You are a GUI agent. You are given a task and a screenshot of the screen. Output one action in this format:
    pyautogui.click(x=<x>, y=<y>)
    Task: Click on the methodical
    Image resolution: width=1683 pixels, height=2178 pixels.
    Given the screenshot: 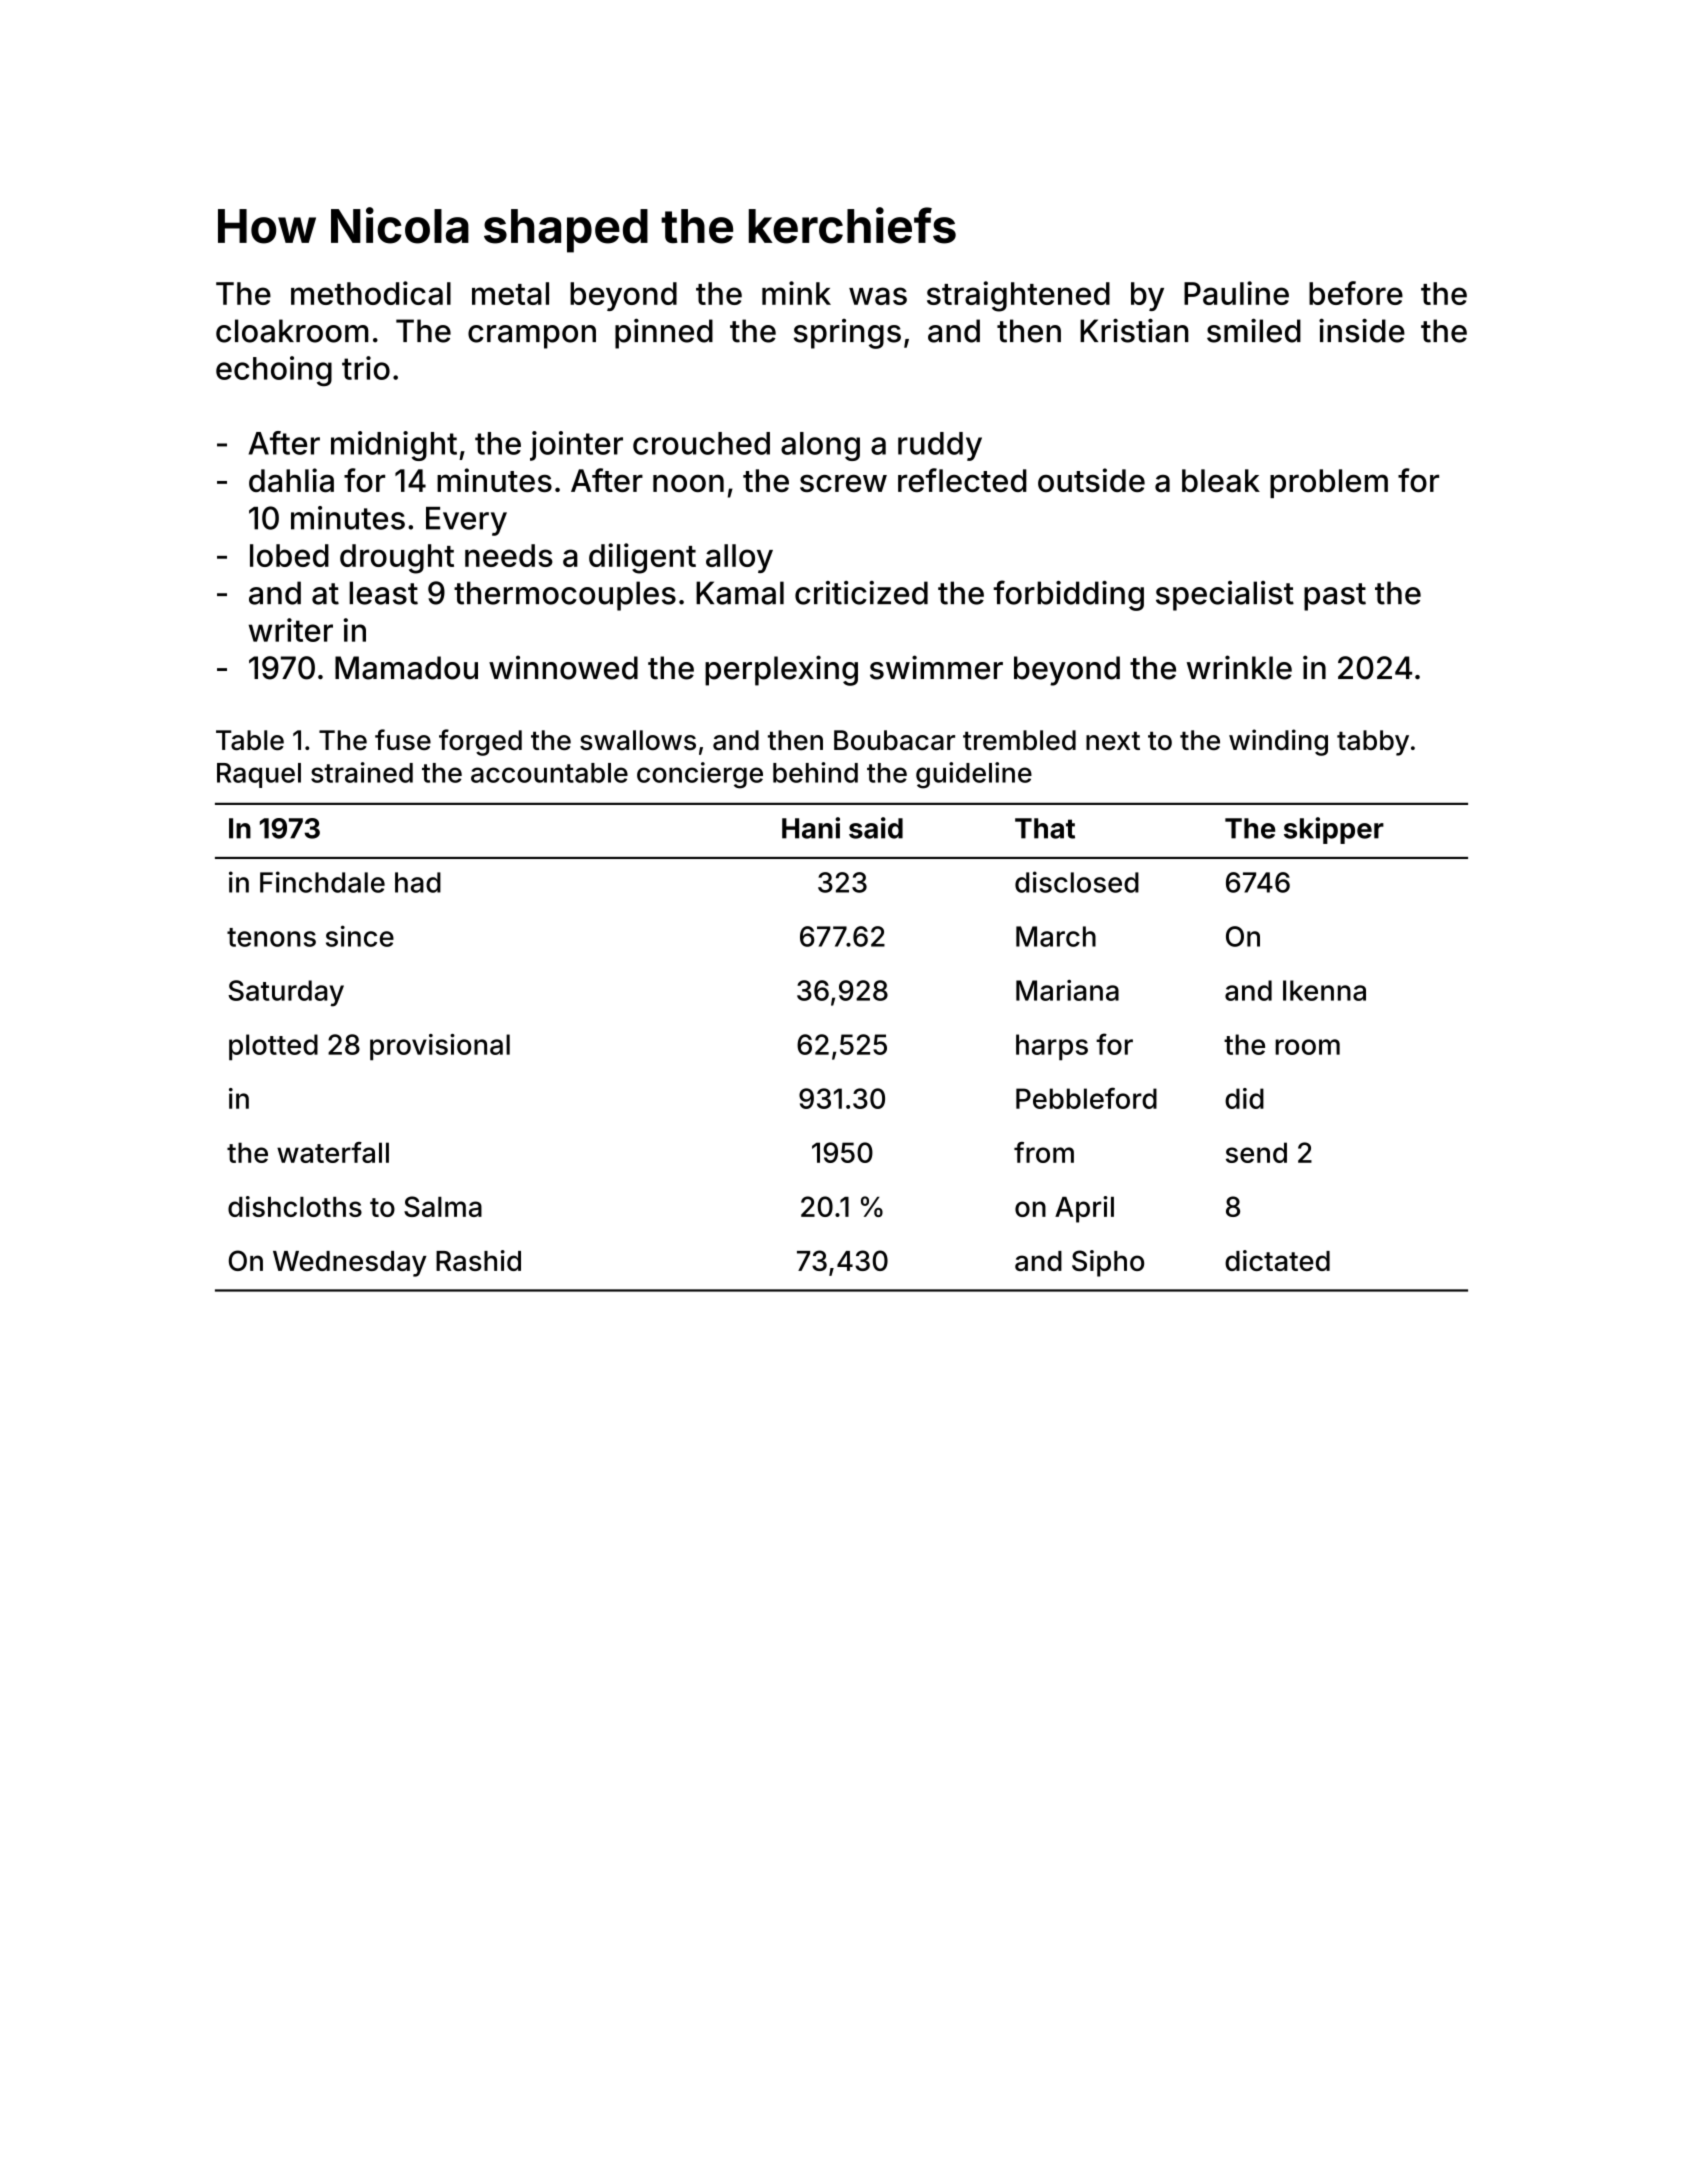 What is the action you would take?
    pyautogui.click(x=371, y=293)
